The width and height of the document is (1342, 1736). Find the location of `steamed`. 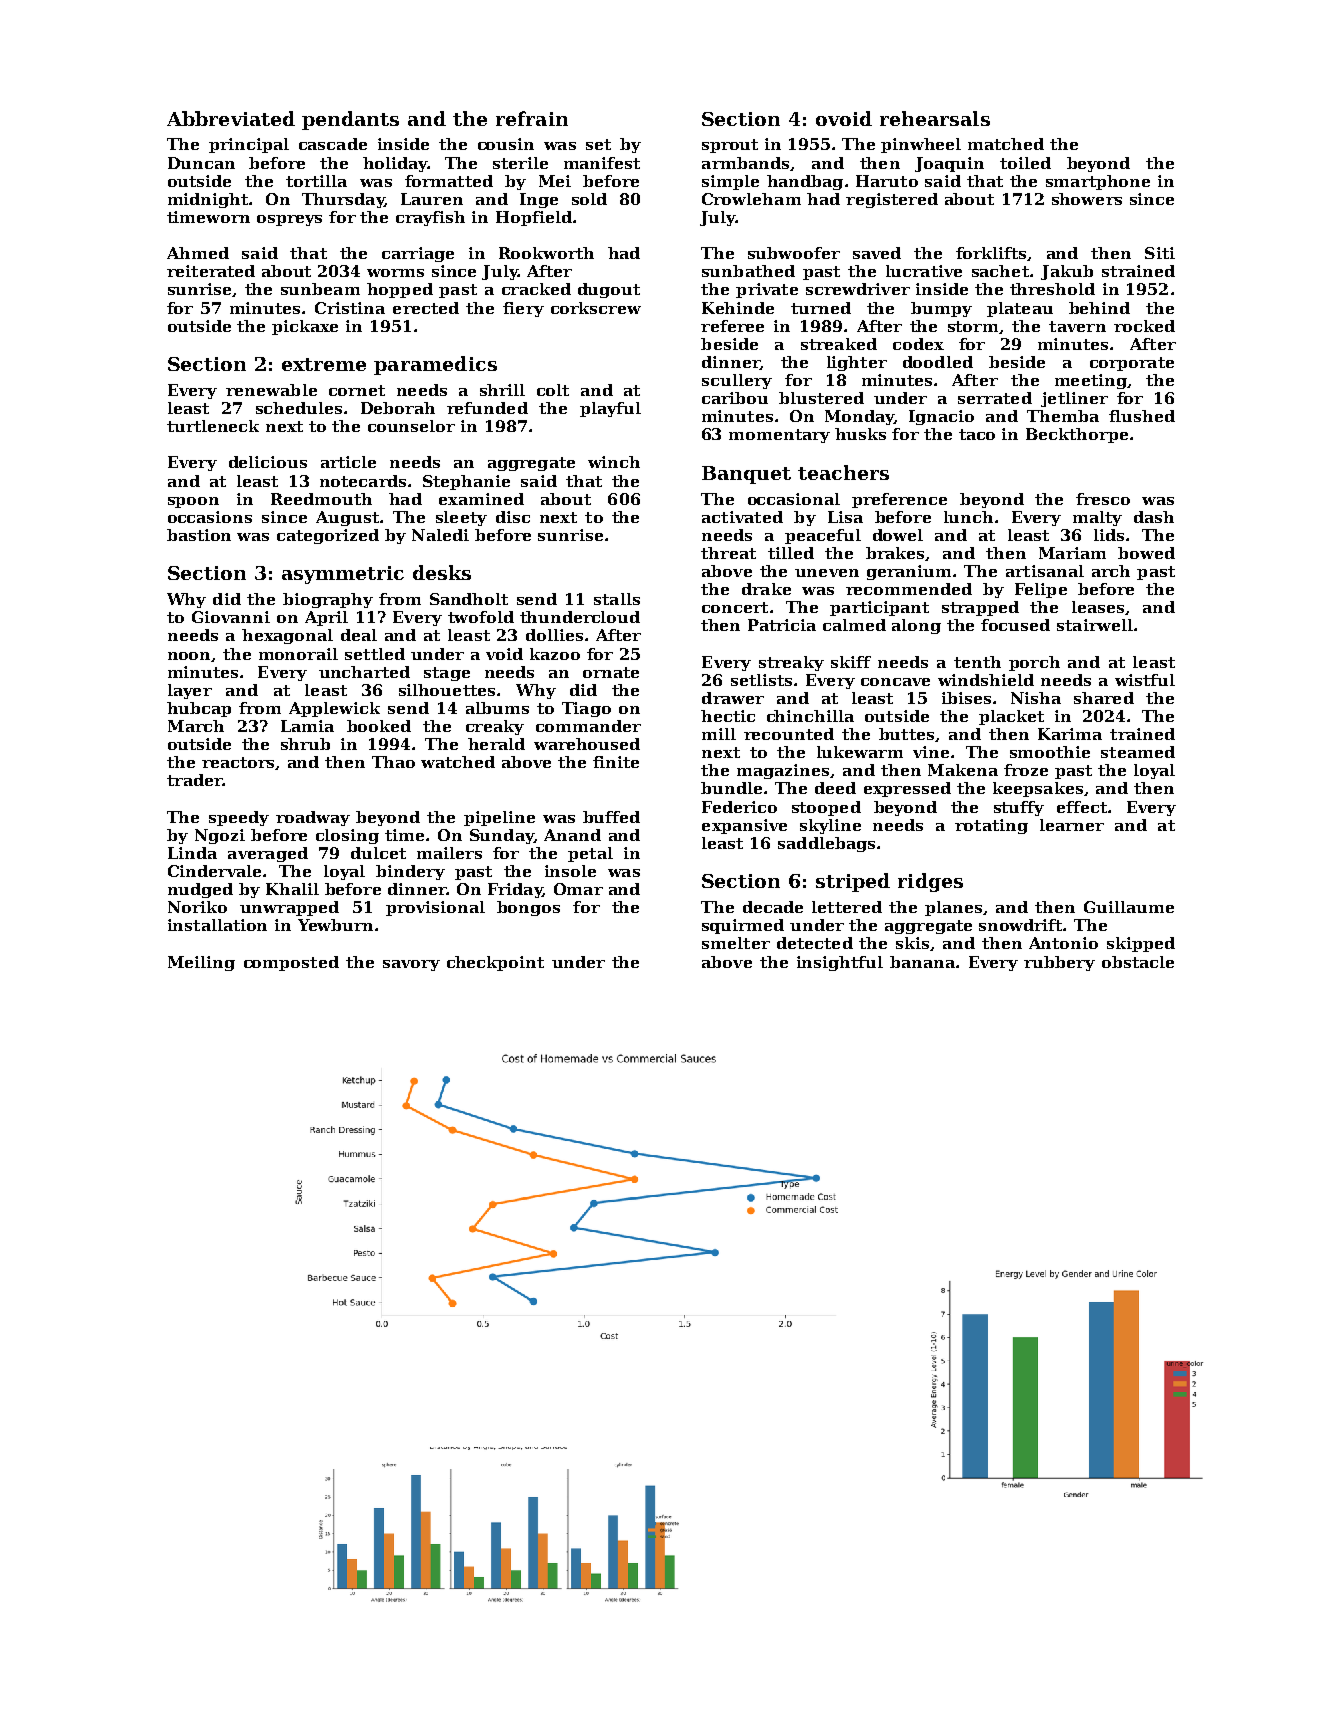

steamed is located at coordinates (1138, 752).
